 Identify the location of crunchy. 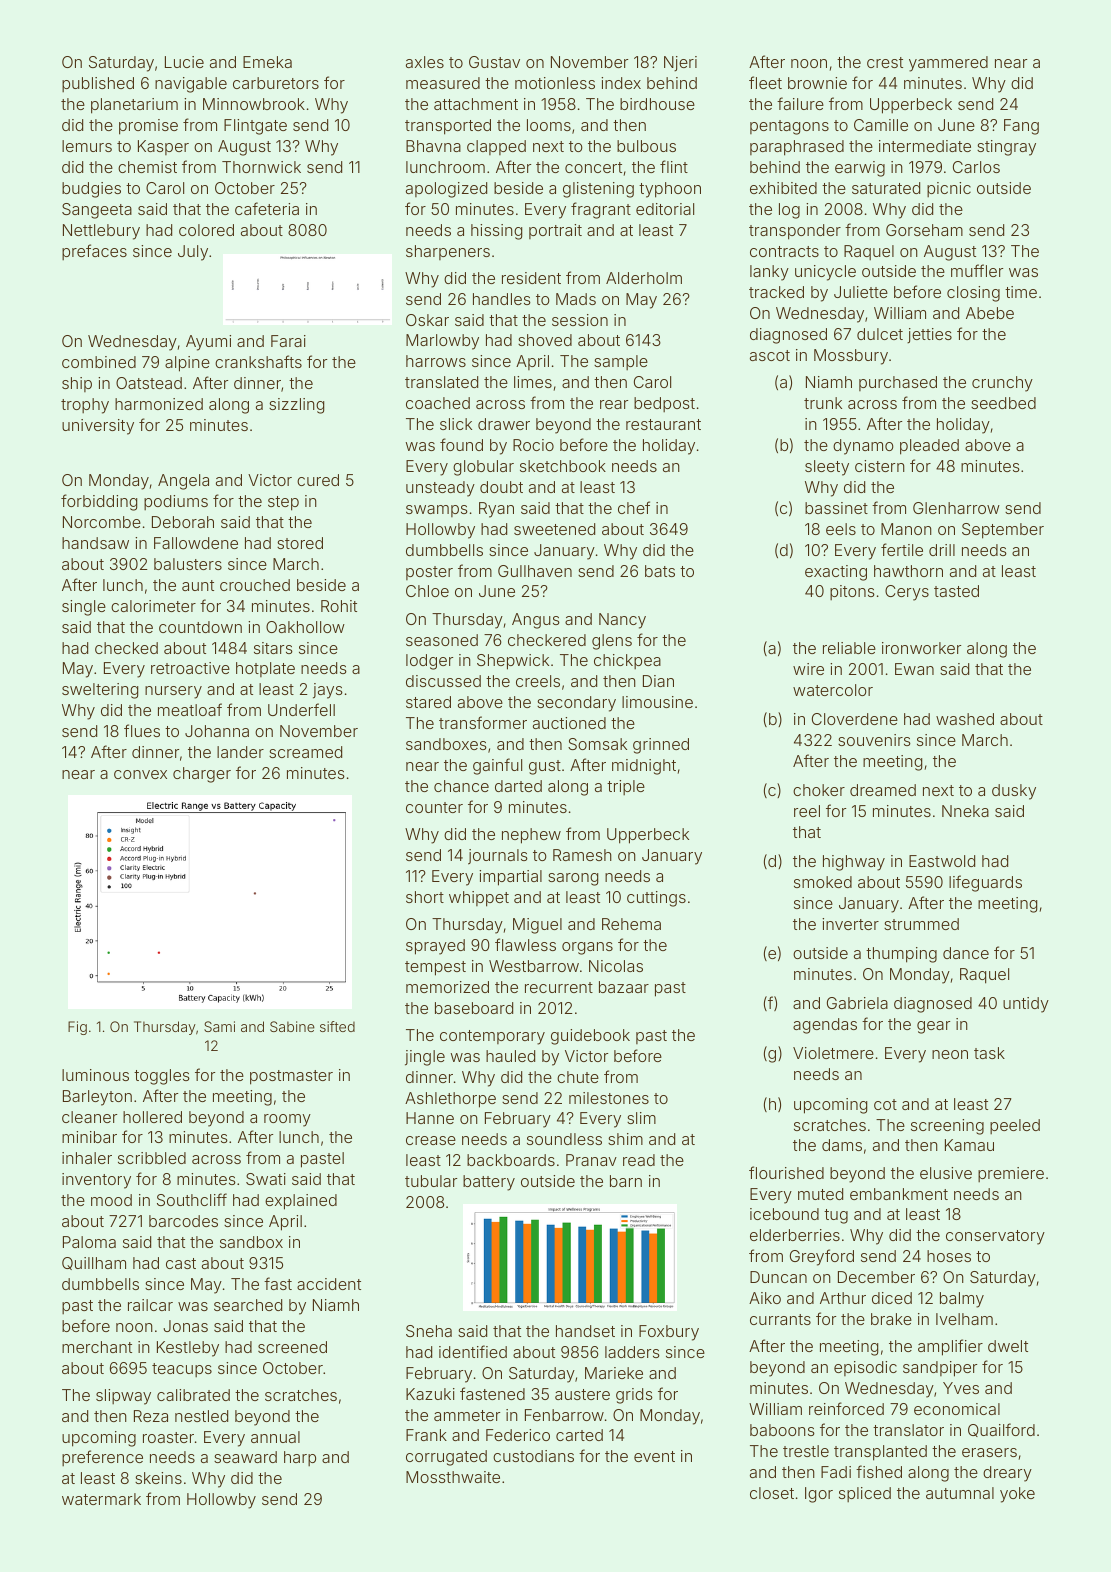
(1002, 384).
